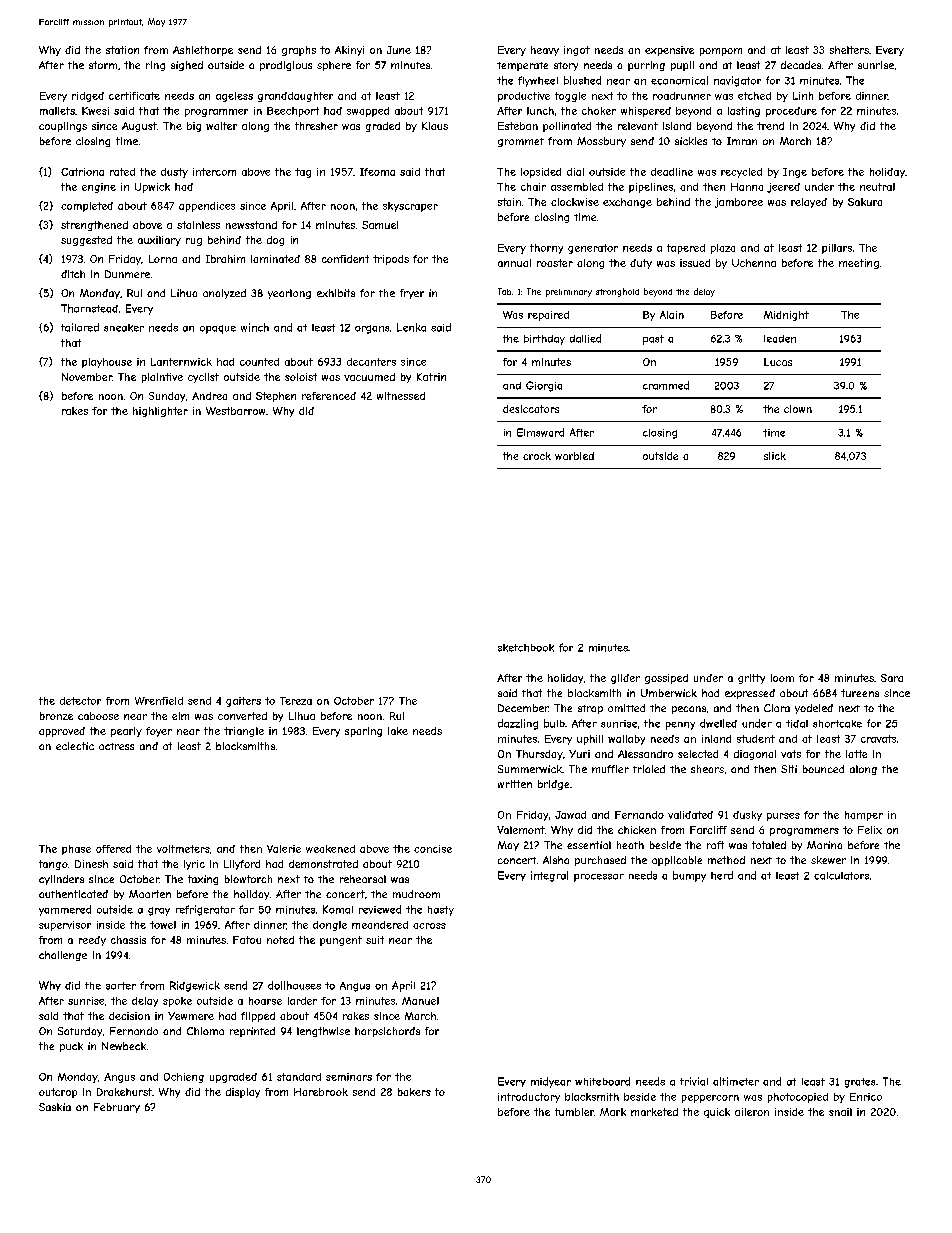 This screenshot has width=952, height=1233. What do you see at coordinates (160, 412) in the screenshot?
I see `highlighter` at bounding box center [160, 412].
